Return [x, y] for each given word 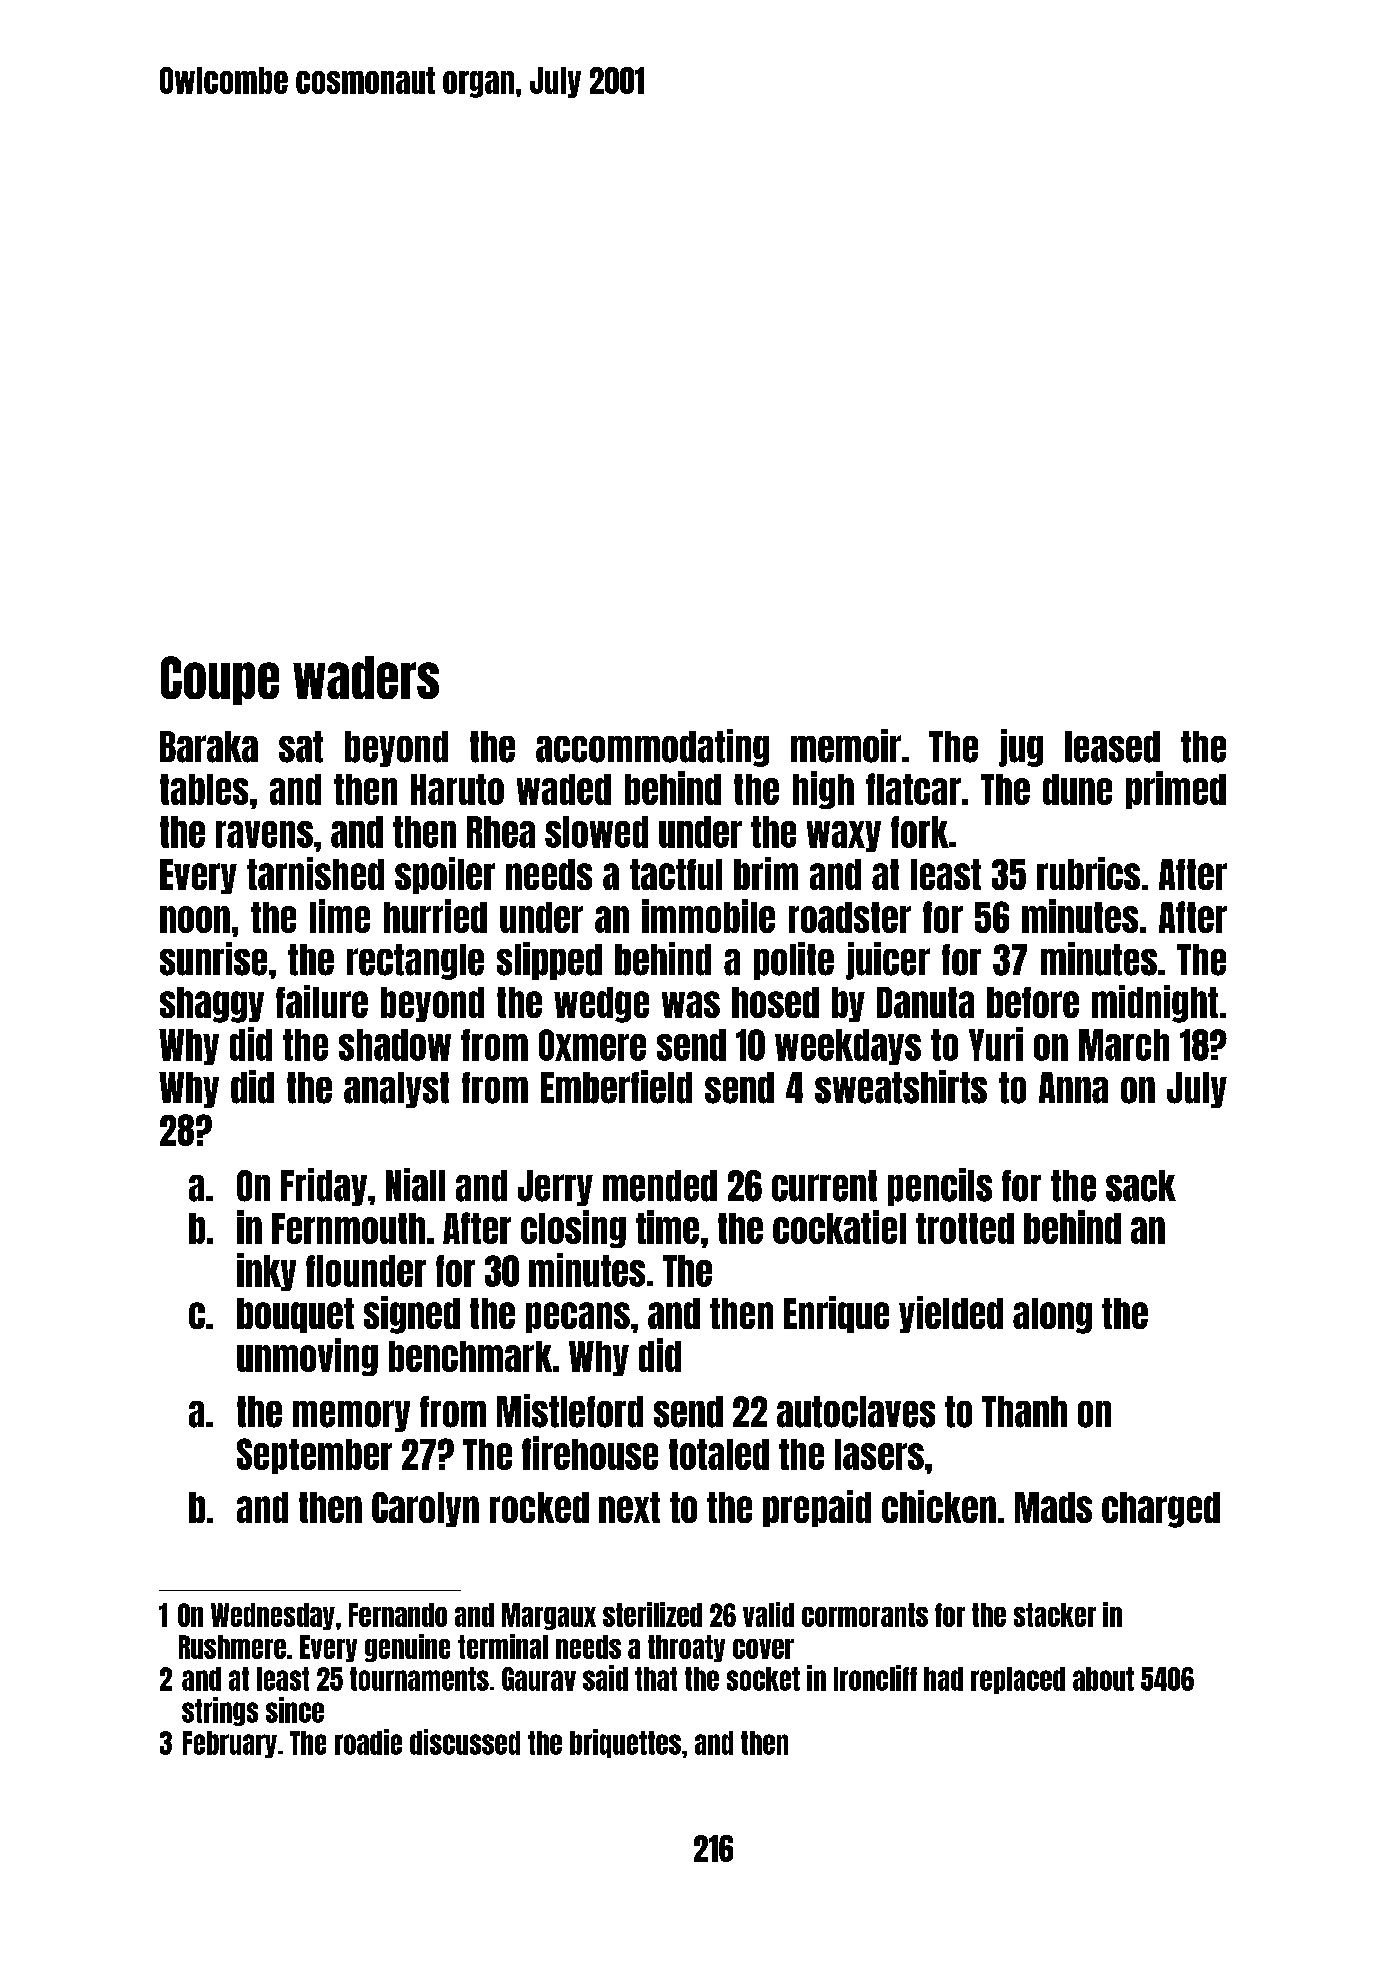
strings [220, 1711]
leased [1112, 747]
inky [266, 1272]
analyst [396, 1090]
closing [573, 1229]
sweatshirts [901, 1087]
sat [301, 747]
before [1033, 1002]
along [1052, 1316]
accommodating [652, 748]
